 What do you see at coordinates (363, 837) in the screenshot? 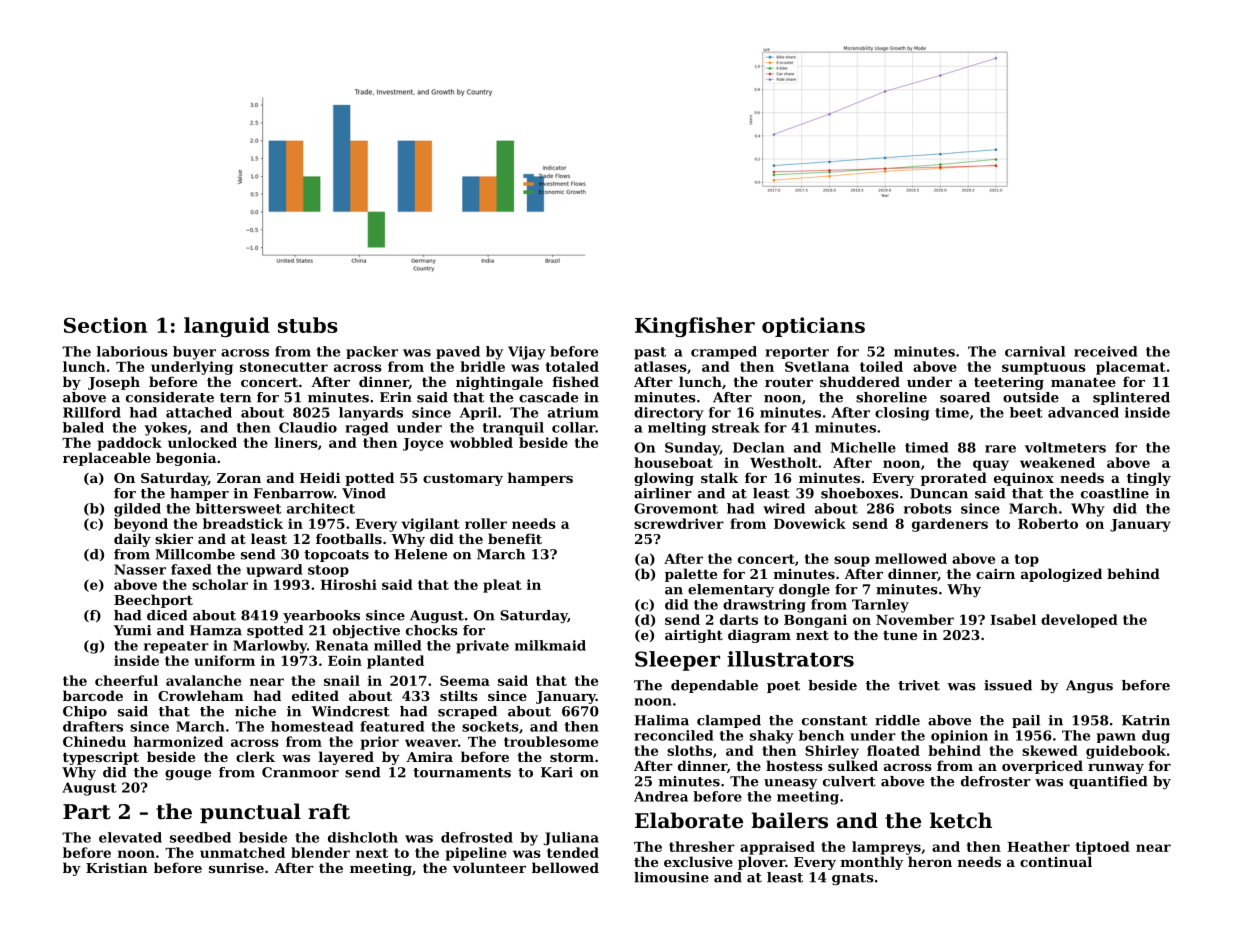
I see `dishcloth` at bounding box center [363, 837].
